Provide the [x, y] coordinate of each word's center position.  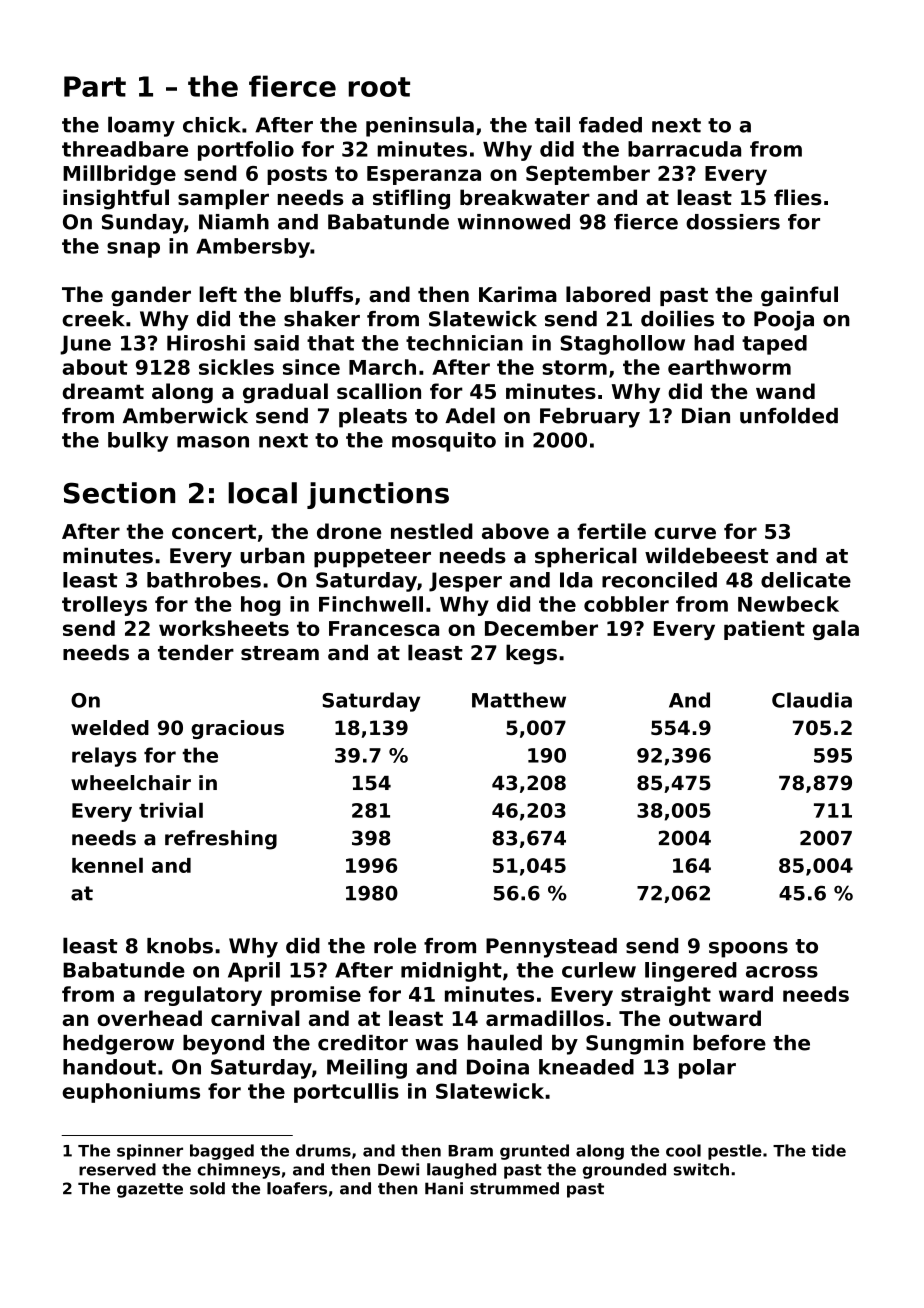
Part [95, 86]
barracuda [684, 149]
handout [109, 1067]
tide [829, 1150]
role [395, 945]
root [379, 87]
